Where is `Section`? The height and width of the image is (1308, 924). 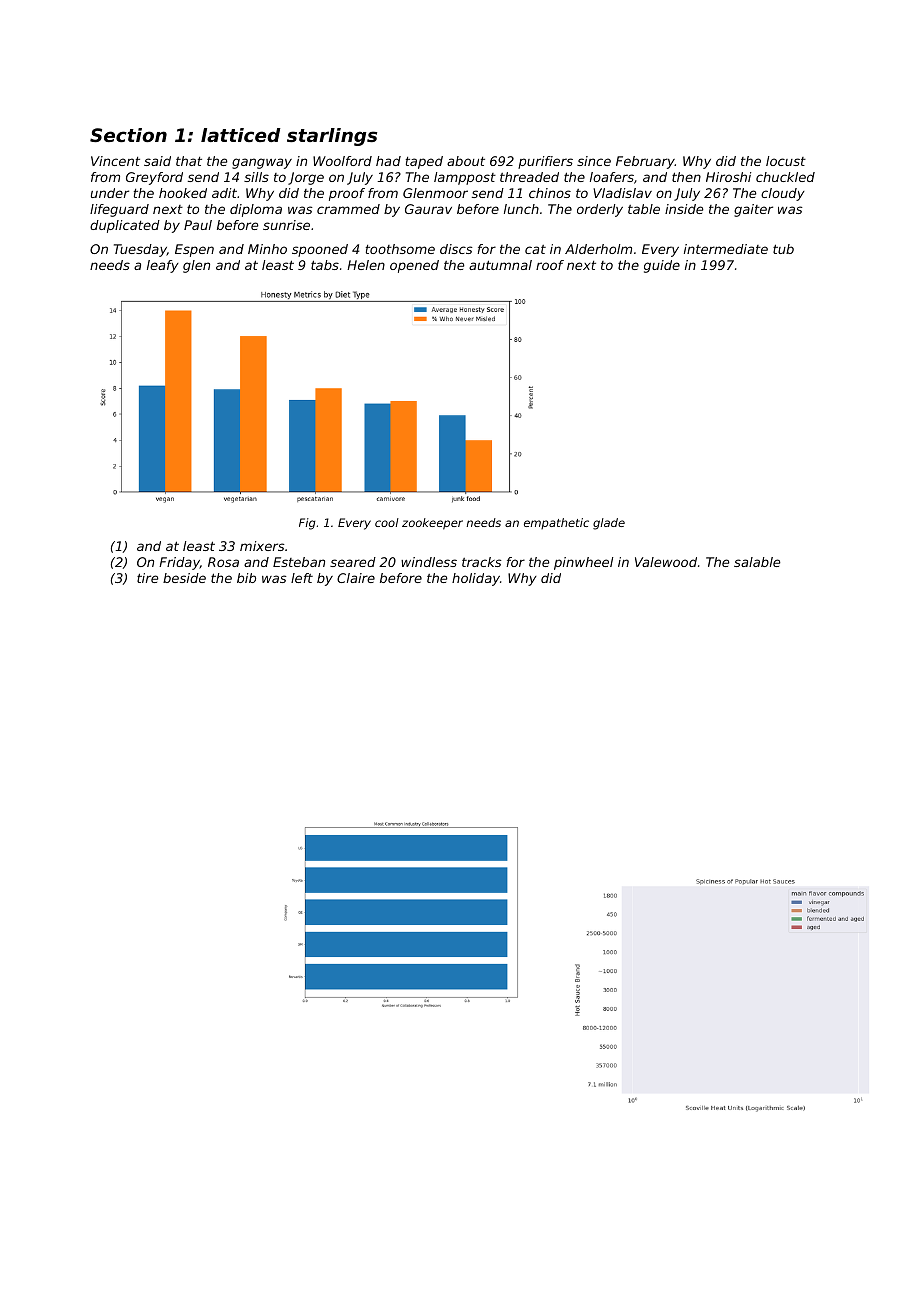
Section is located at coordinates (128, 135).
